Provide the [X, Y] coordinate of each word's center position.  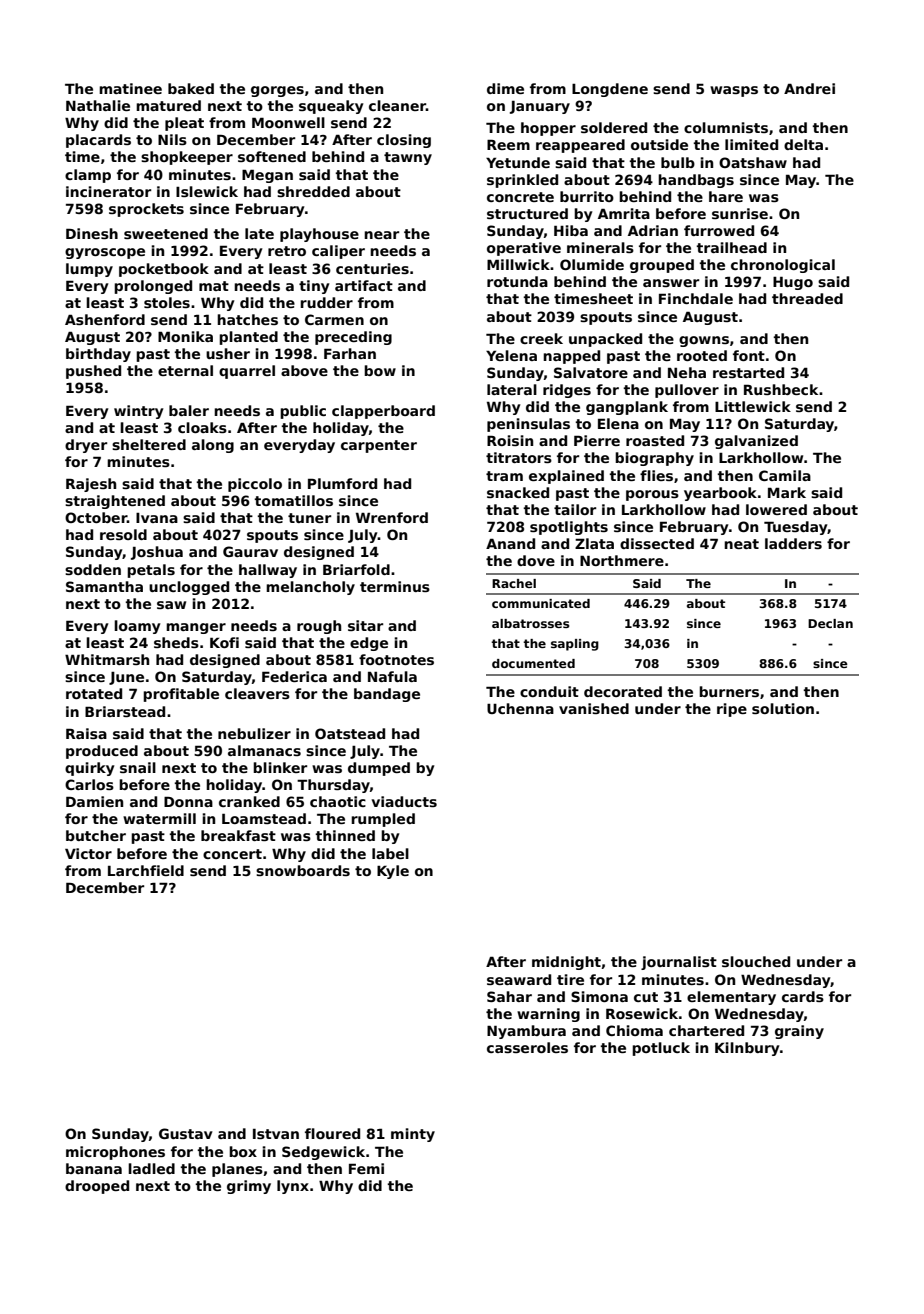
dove [536, 560]
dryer [86, 446]
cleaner [397, 105]
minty [413, 1135]
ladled [151, 1168]
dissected [657, 543]
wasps [734, 91]
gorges [277, 91]
